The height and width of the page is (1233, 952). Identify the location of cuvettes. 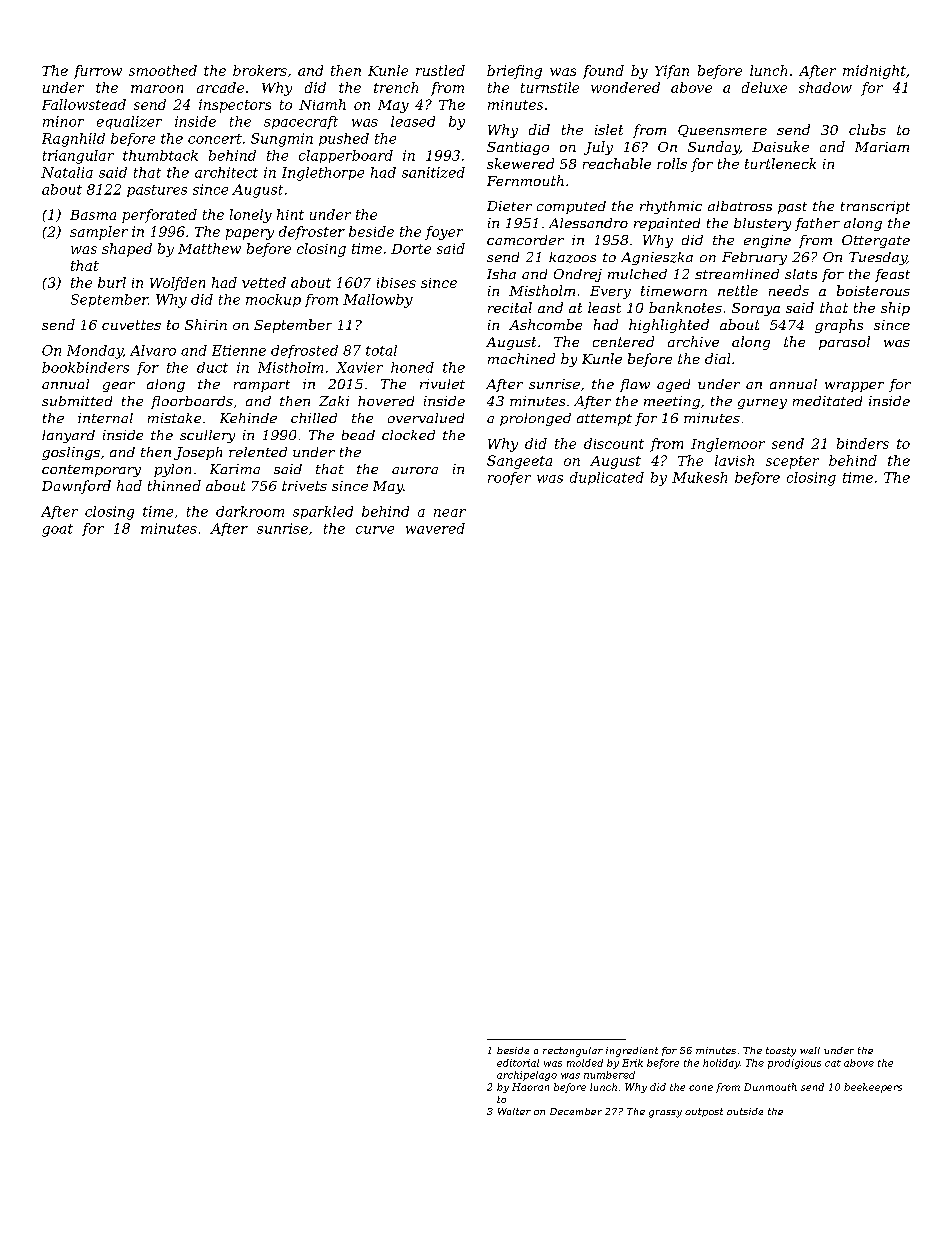
(131, 325).
